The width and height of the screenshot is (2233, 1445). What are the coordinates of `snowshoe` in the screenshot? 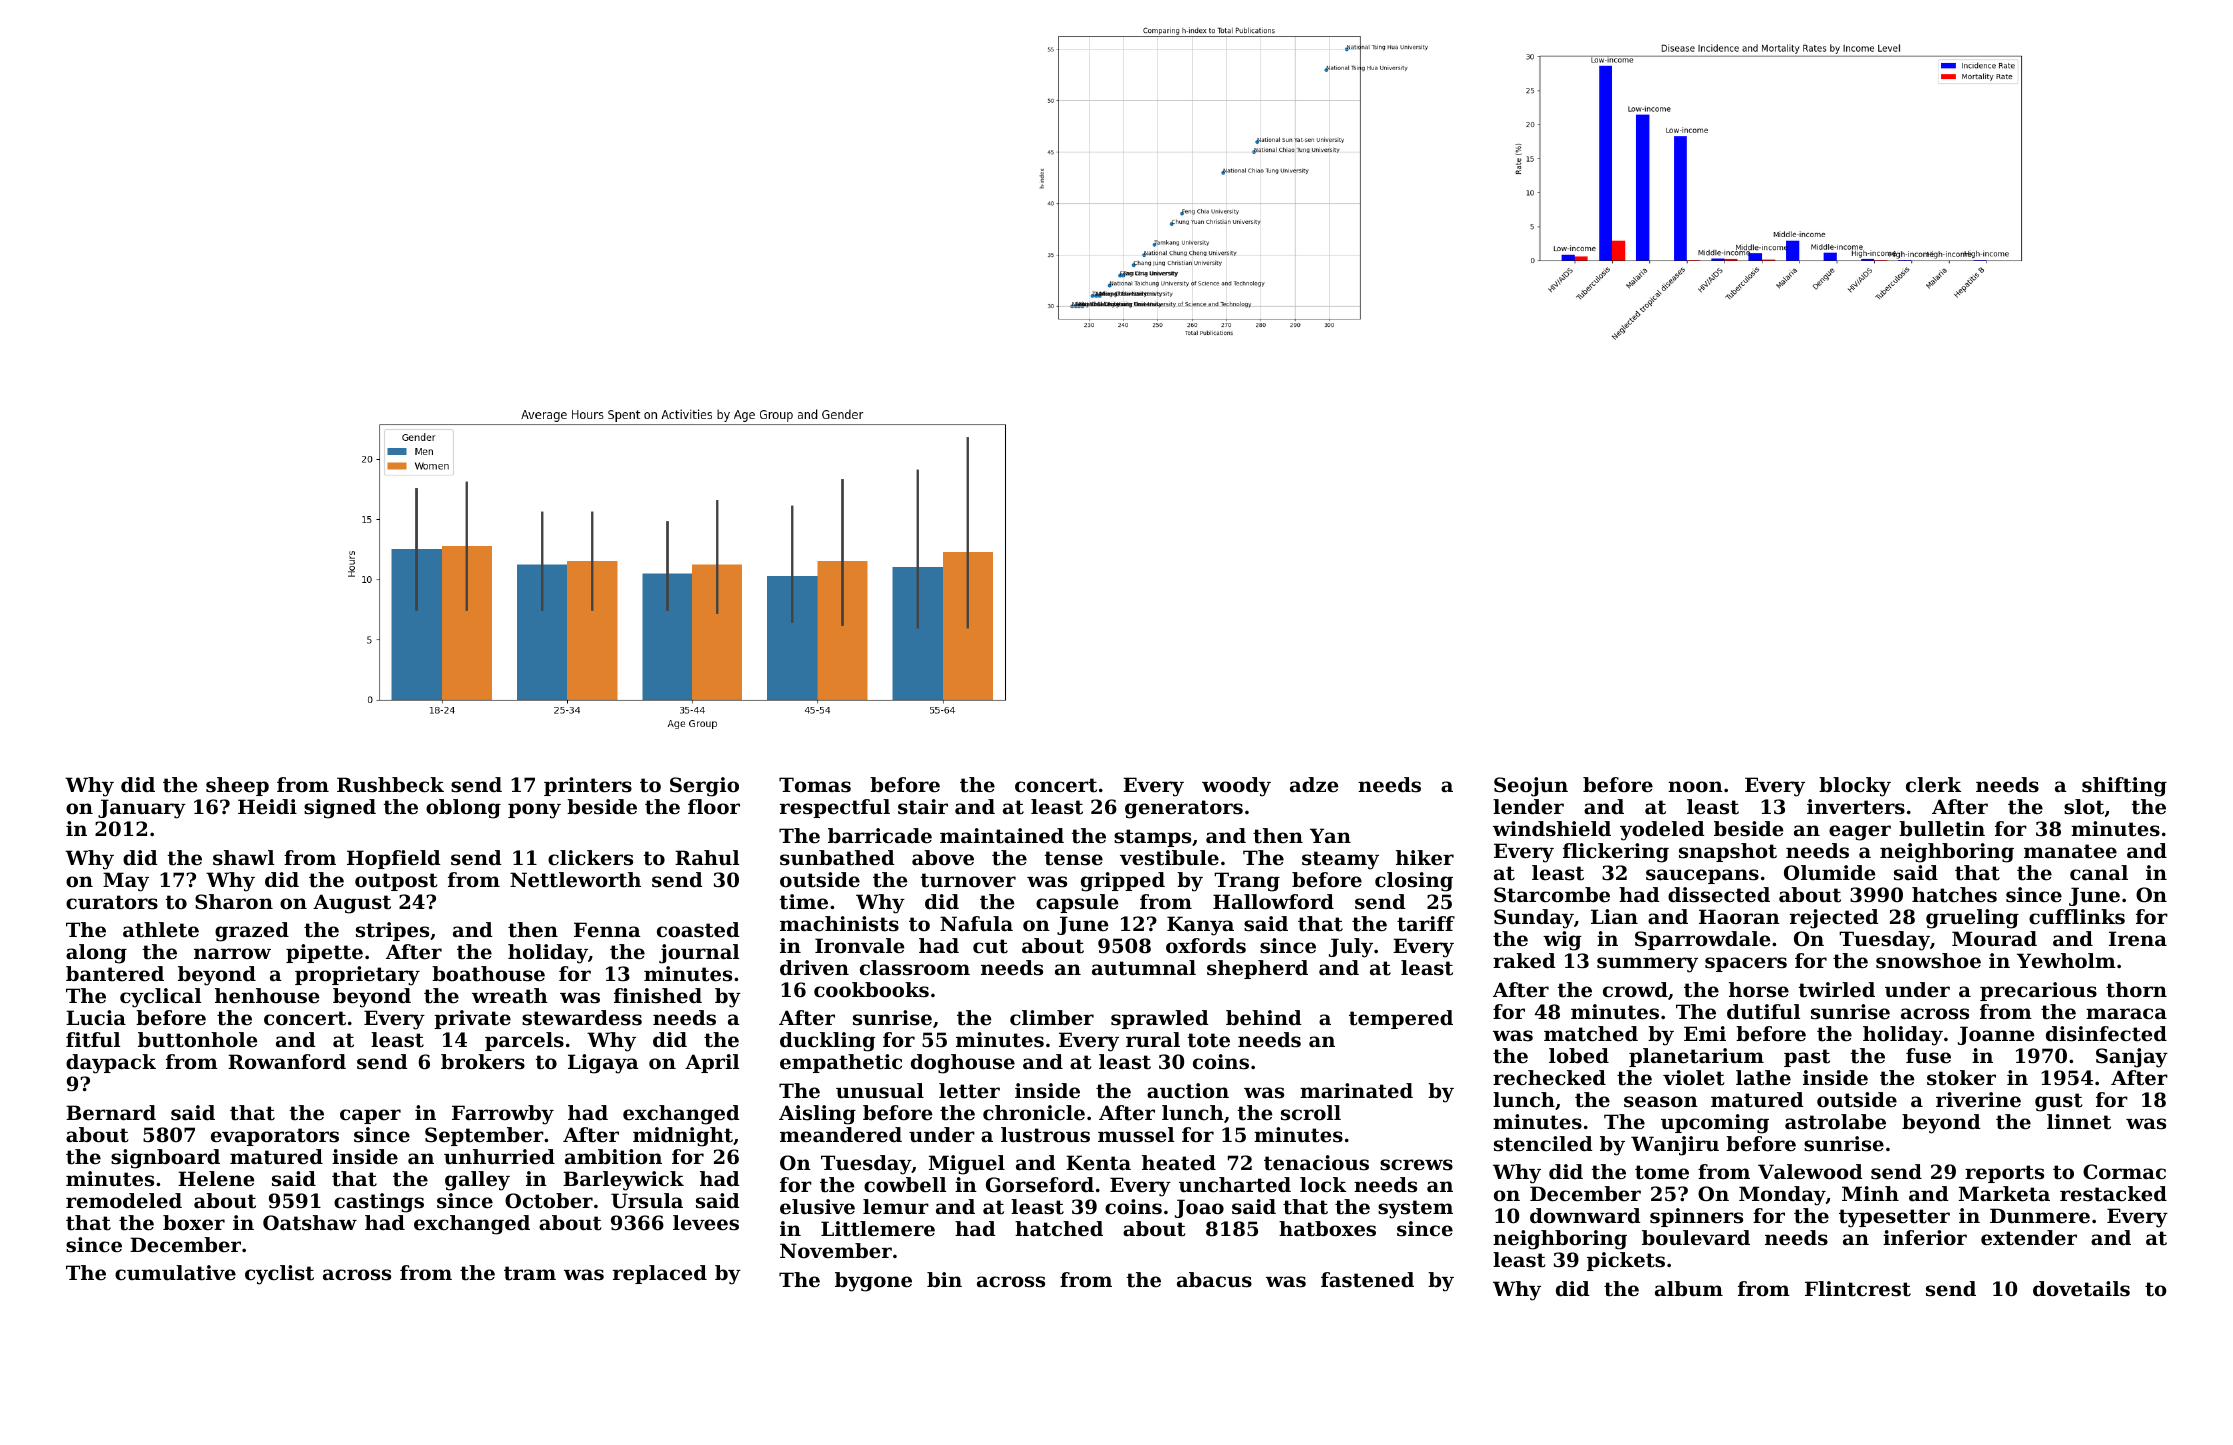 It's located at (1928, 961).
